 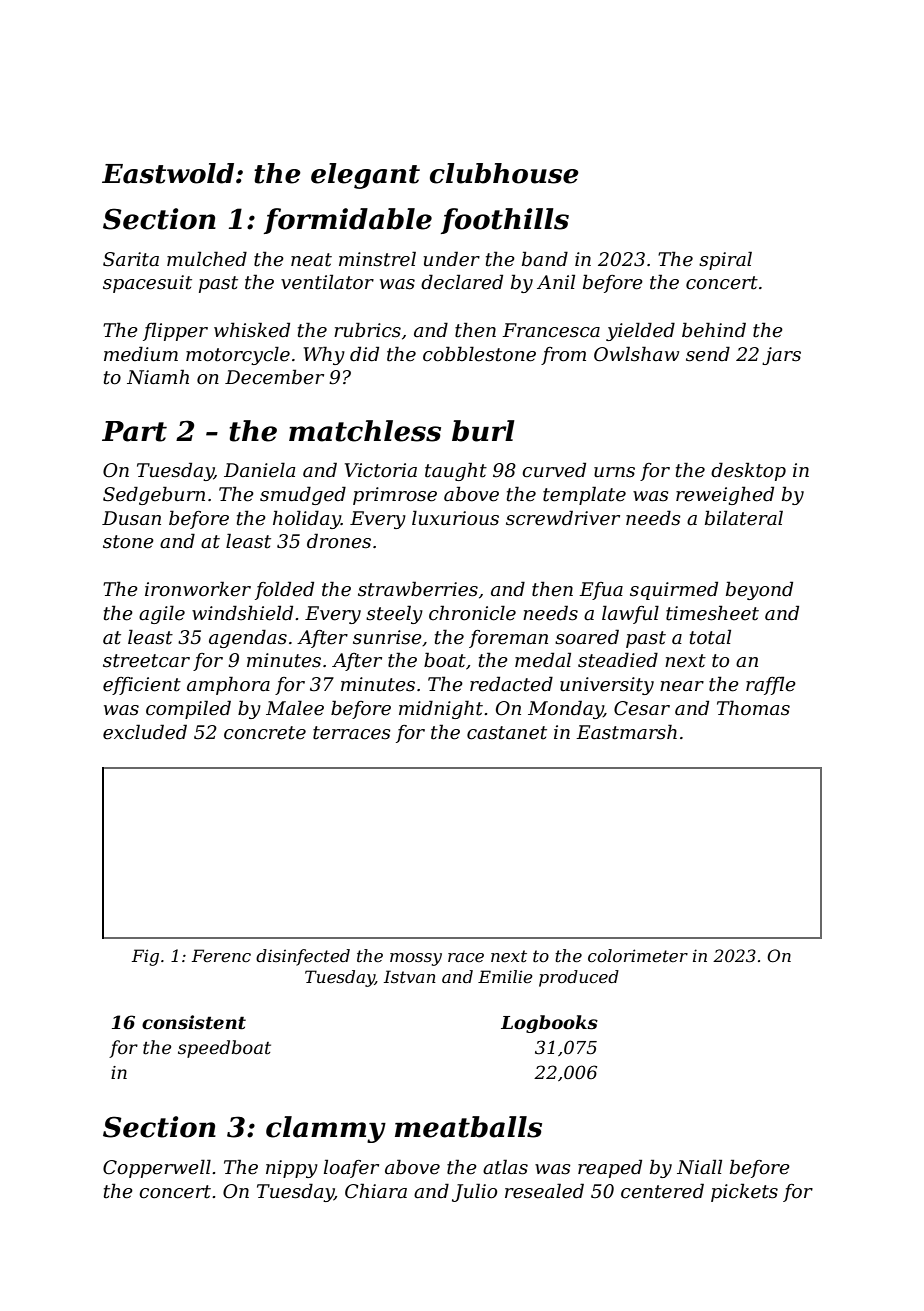 What do you see at coordinates (441, 709) in the document?
I see `midnight` at bounding box center [441, 709].
